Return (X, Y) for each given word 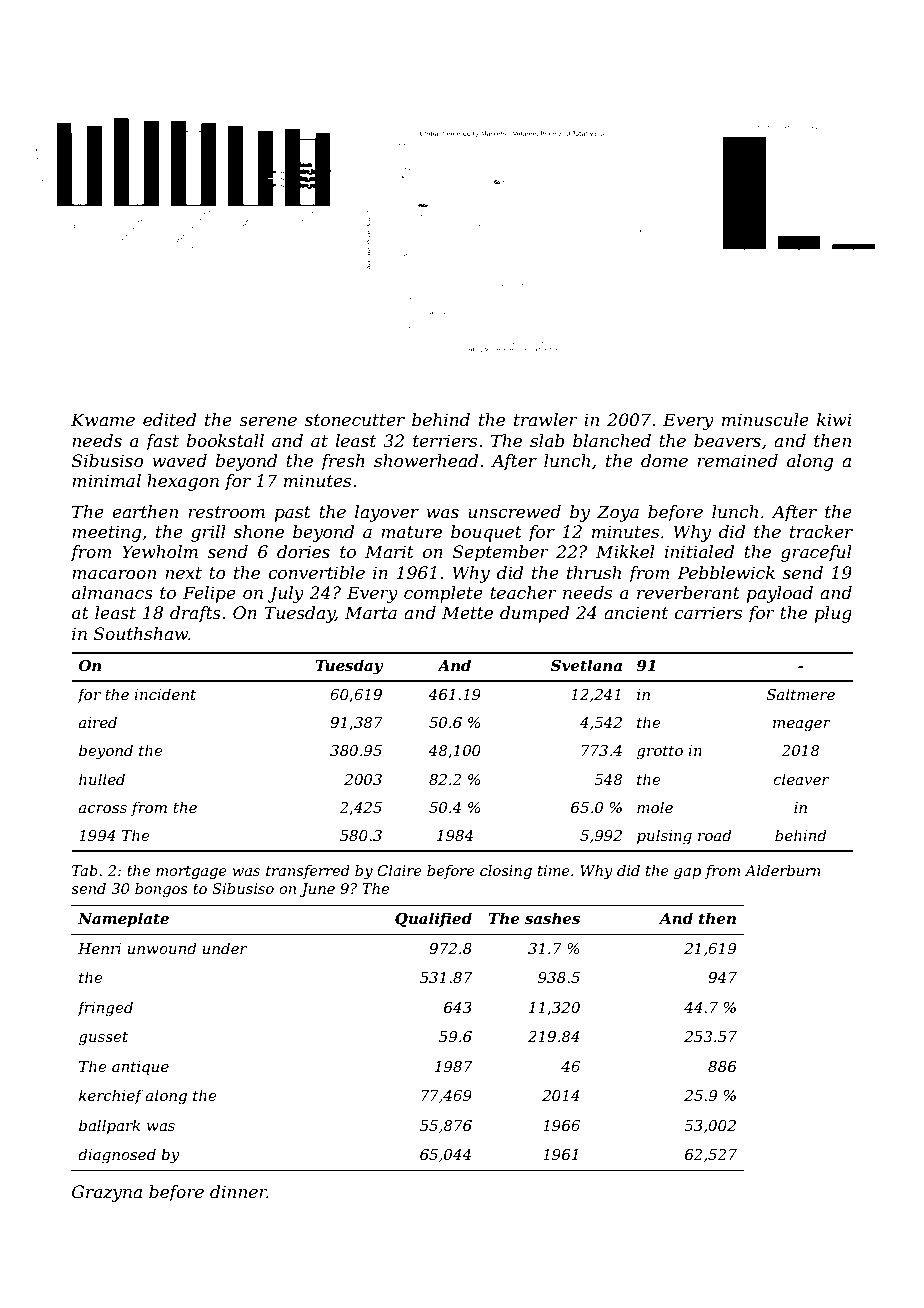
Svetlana (586, 665)
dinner (238, 1191)
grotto (660, 753)
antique (140, 1068)
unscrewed (514, 511)
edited (169, 419)
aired (98, 722)
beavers (727, 440)
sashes (552, 918)
